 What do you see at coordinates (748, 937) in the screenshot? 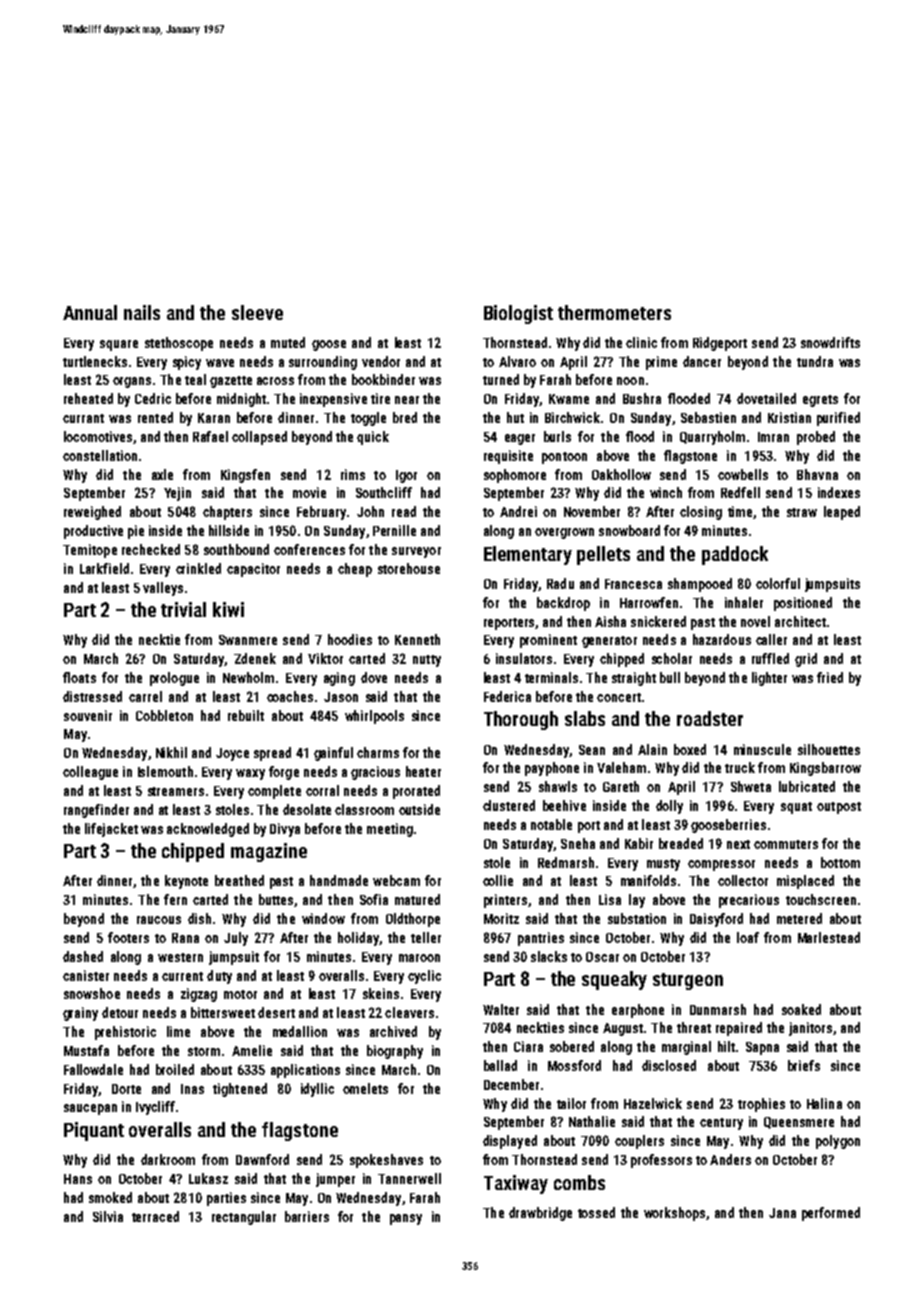
I see `loaf` at bounding box center [748, 937].
